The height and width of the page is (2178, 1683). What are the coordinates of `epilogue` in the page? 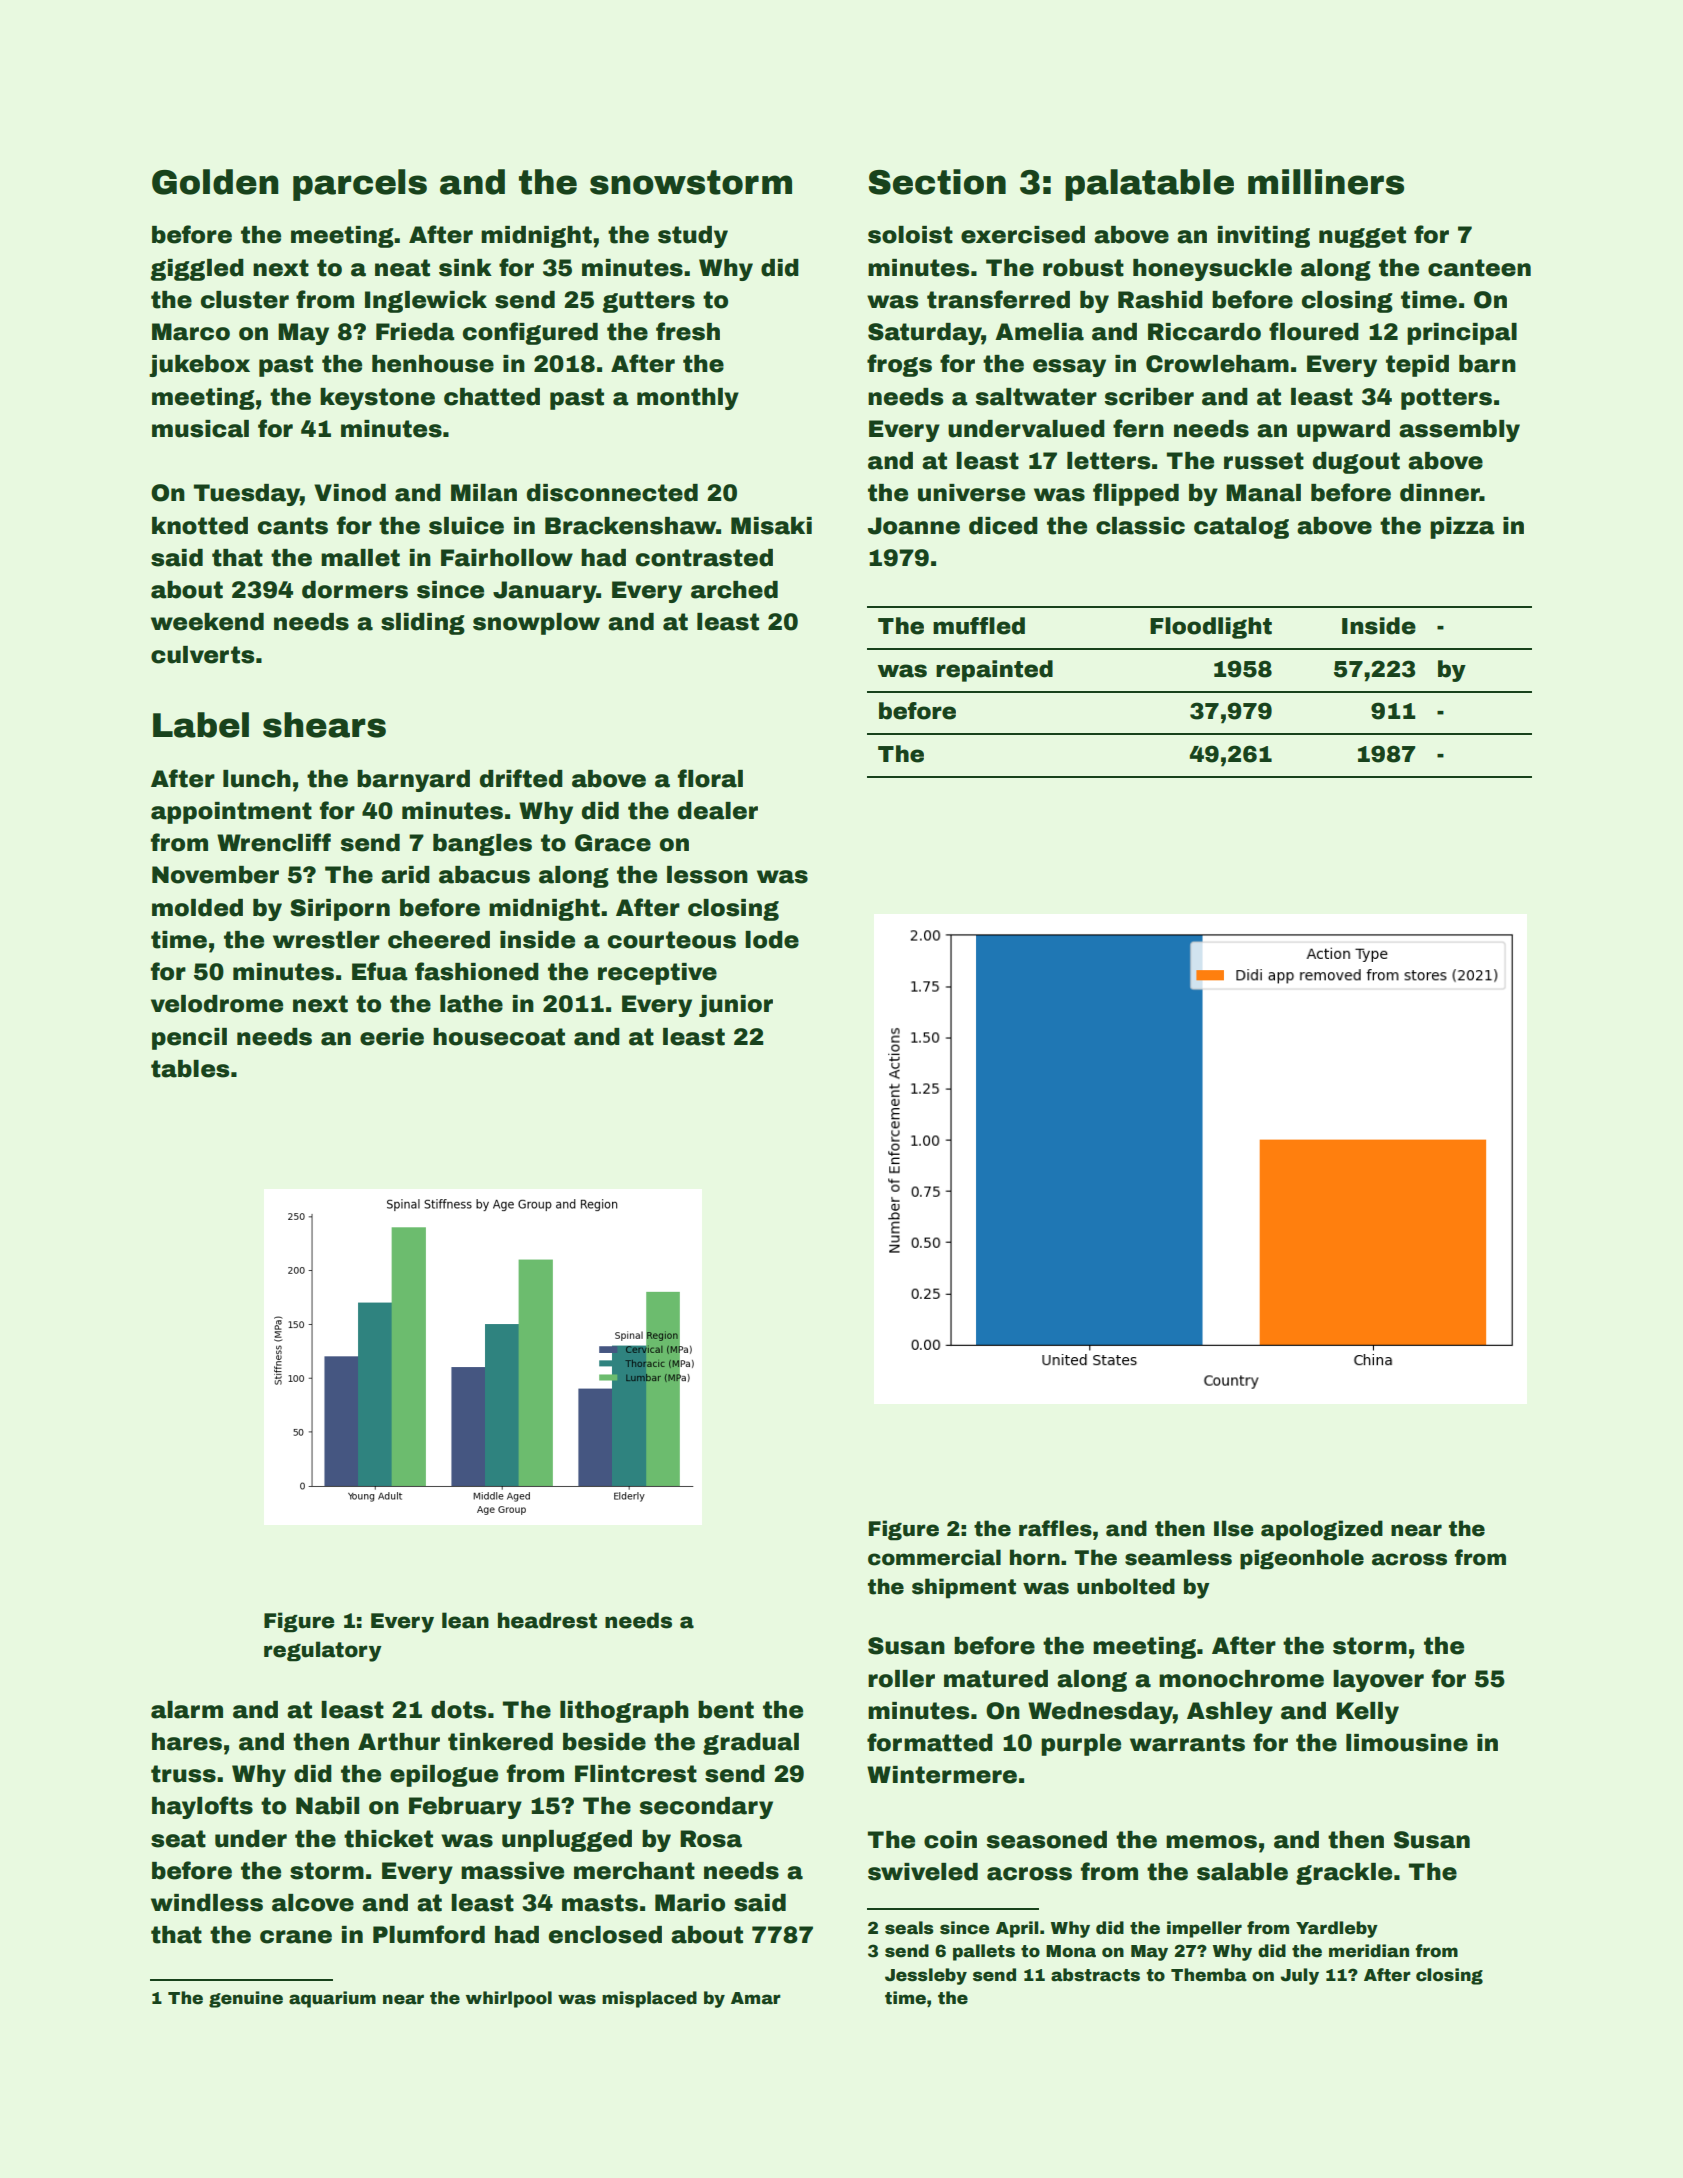 It's located at (444, 1776).
